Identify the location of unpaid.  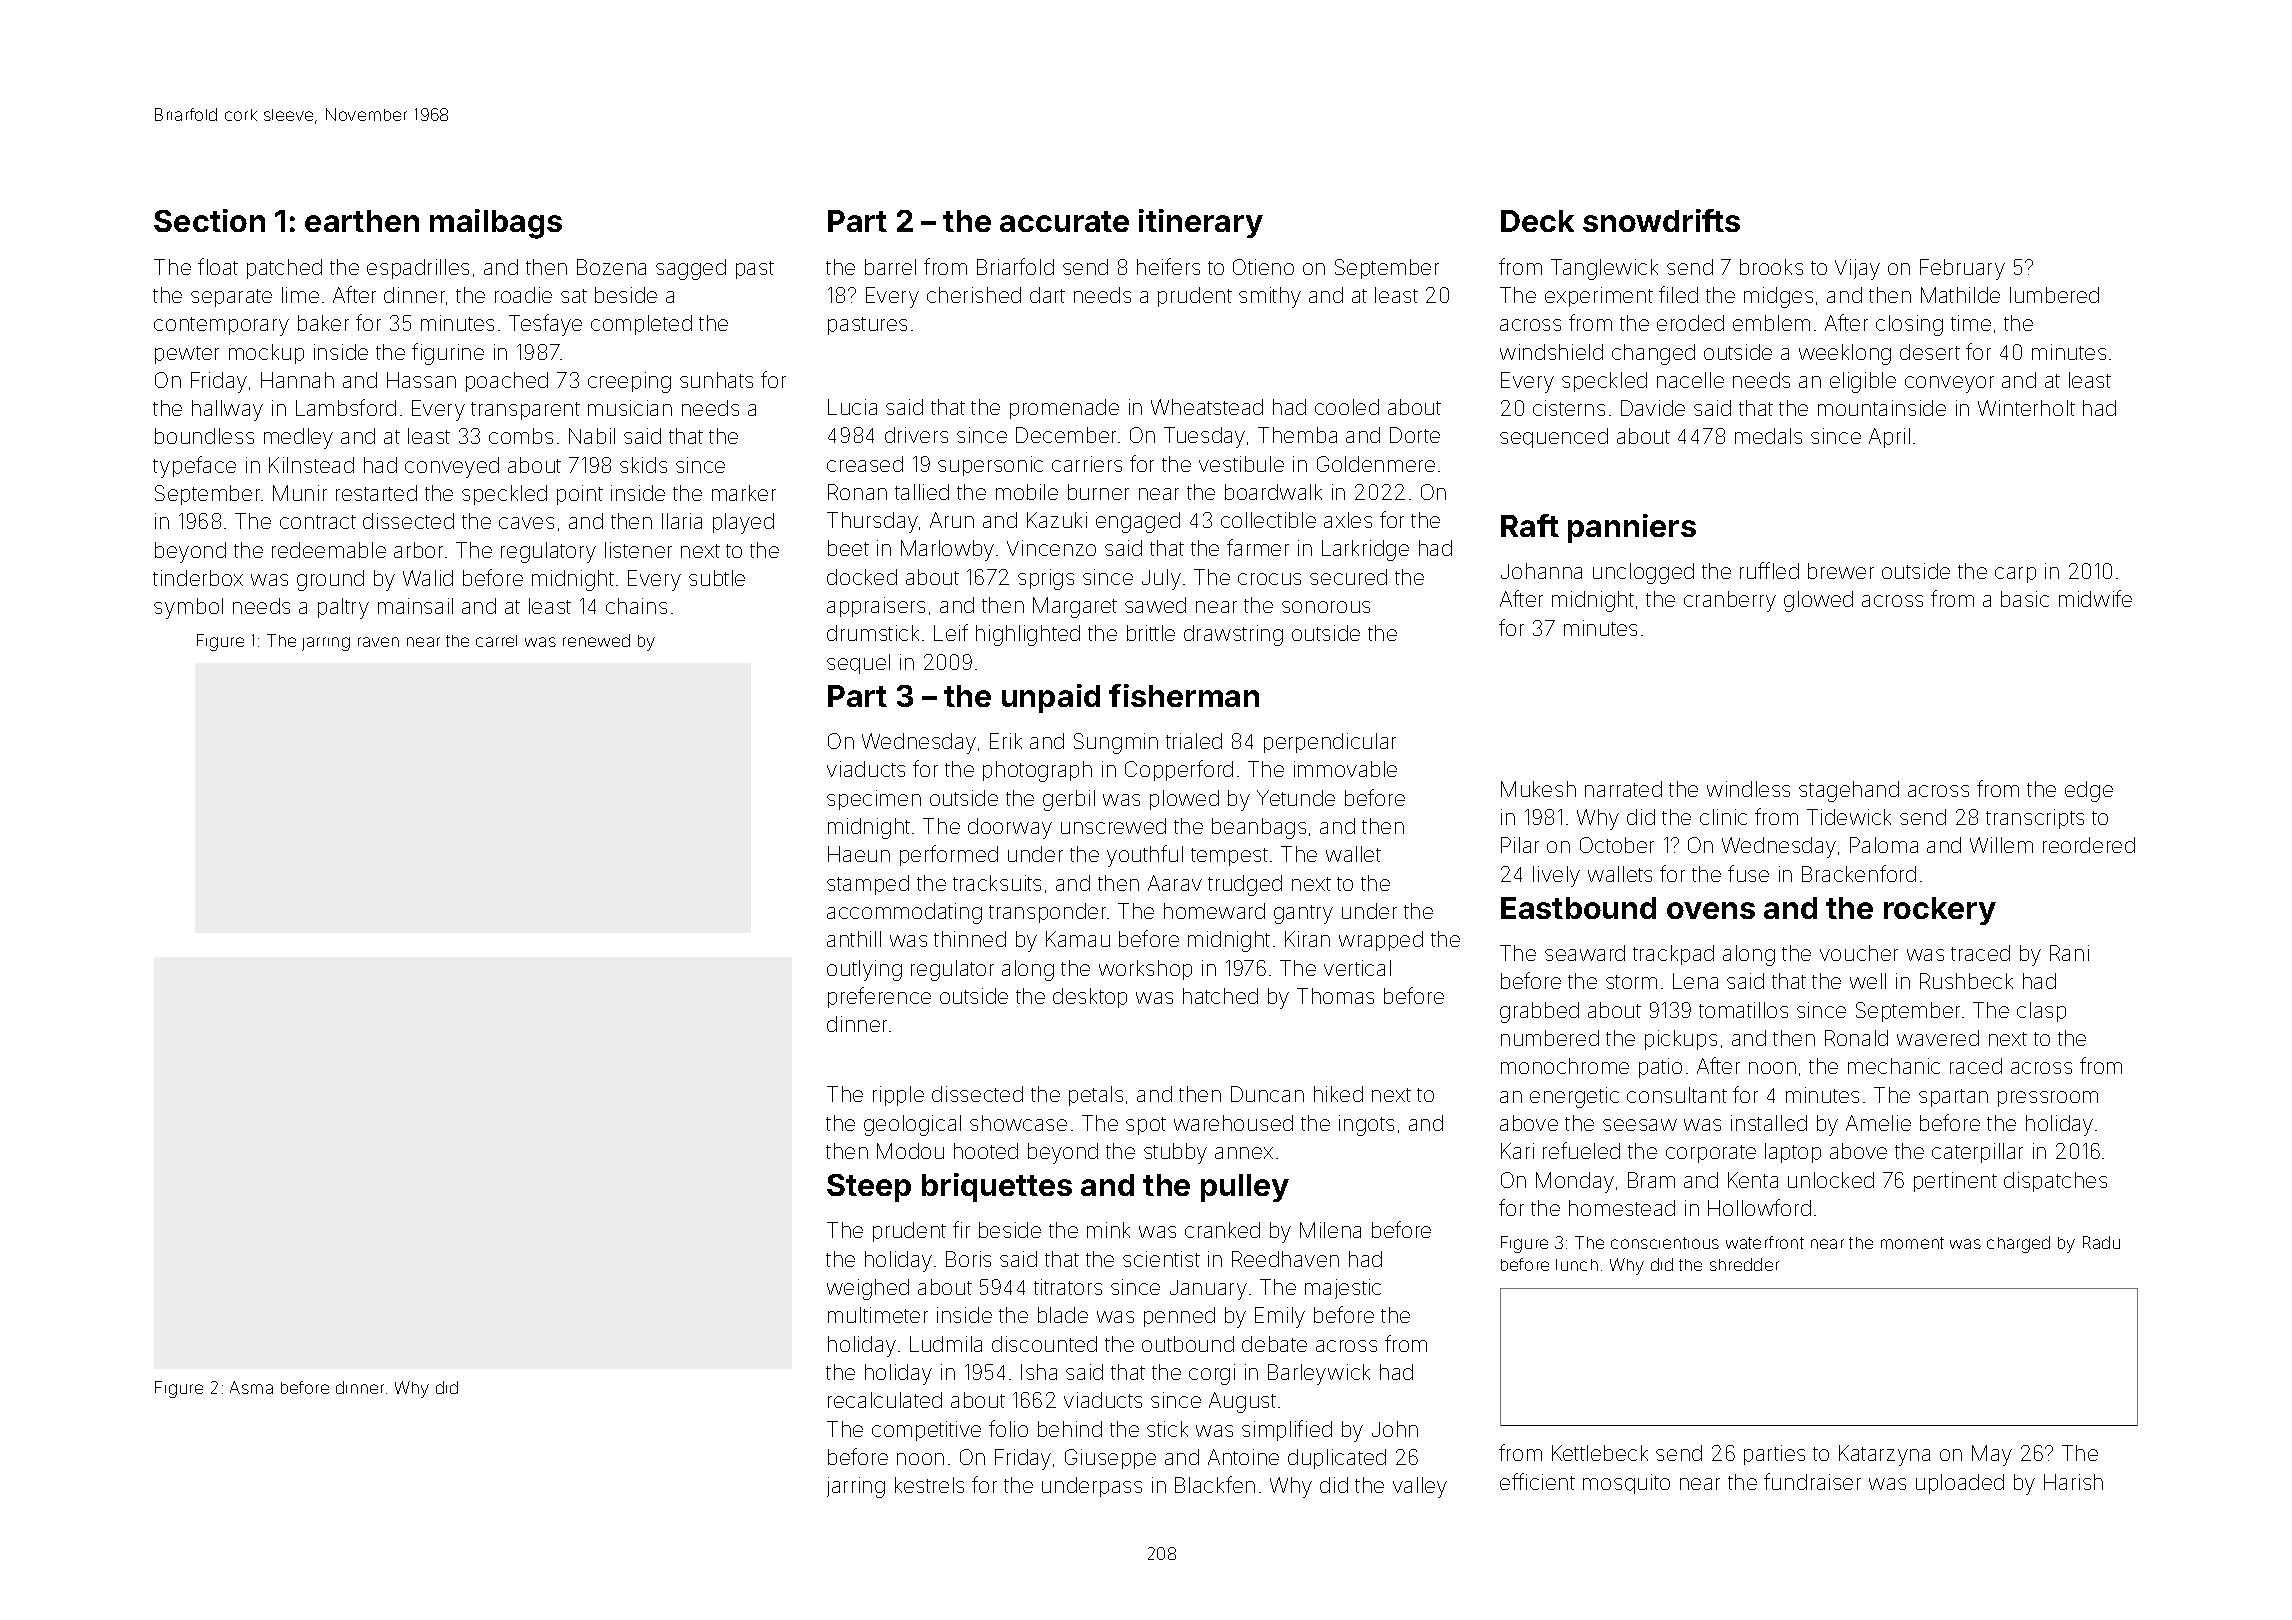
(1051, 698).
